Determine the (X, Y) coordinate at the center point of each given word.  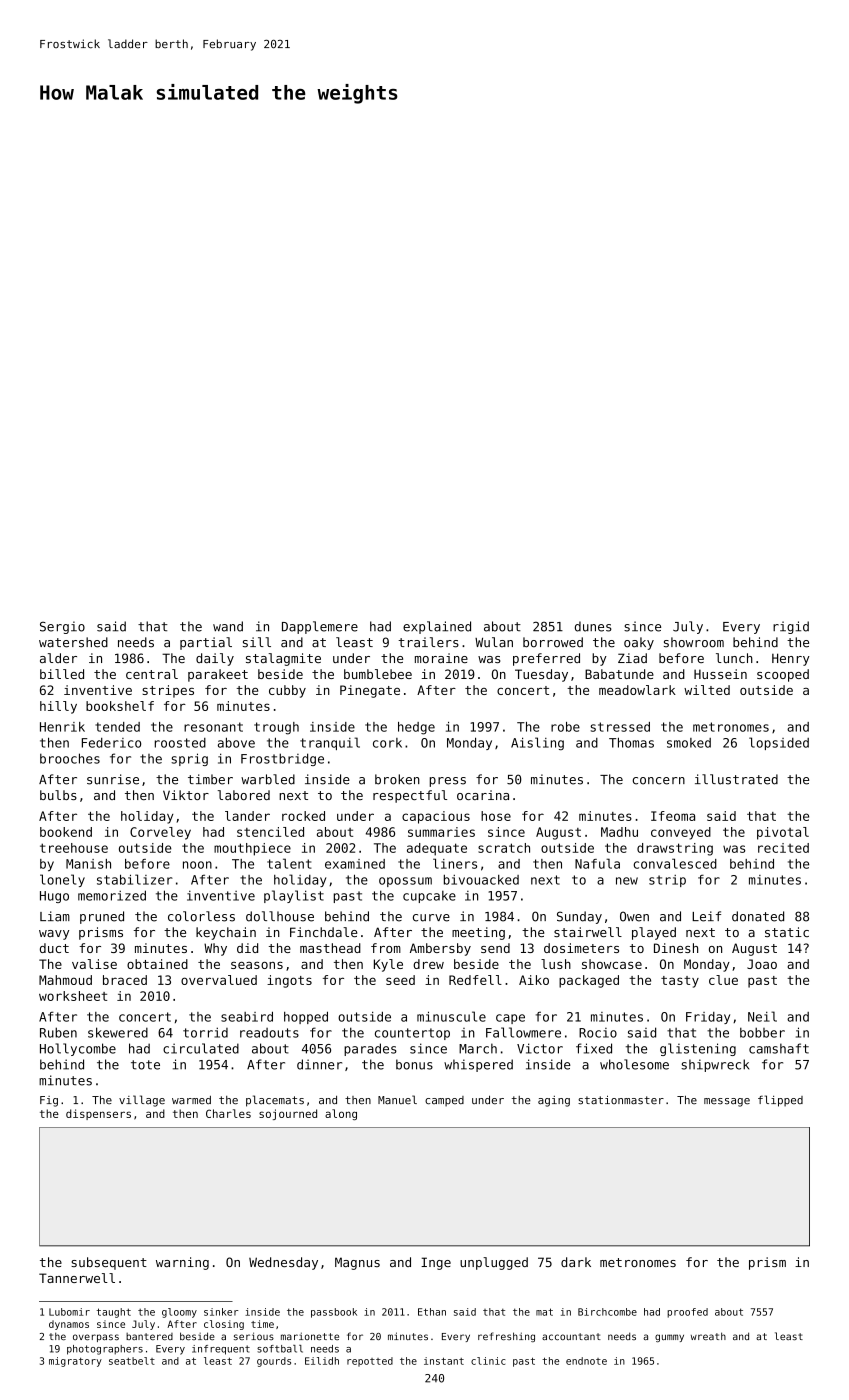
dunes (593, 626)
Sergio (62, 627)
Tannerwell (77, 1278)
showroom (694, 642)
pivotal (783, 833)
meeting (478, 933)
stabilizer (135, 879)
